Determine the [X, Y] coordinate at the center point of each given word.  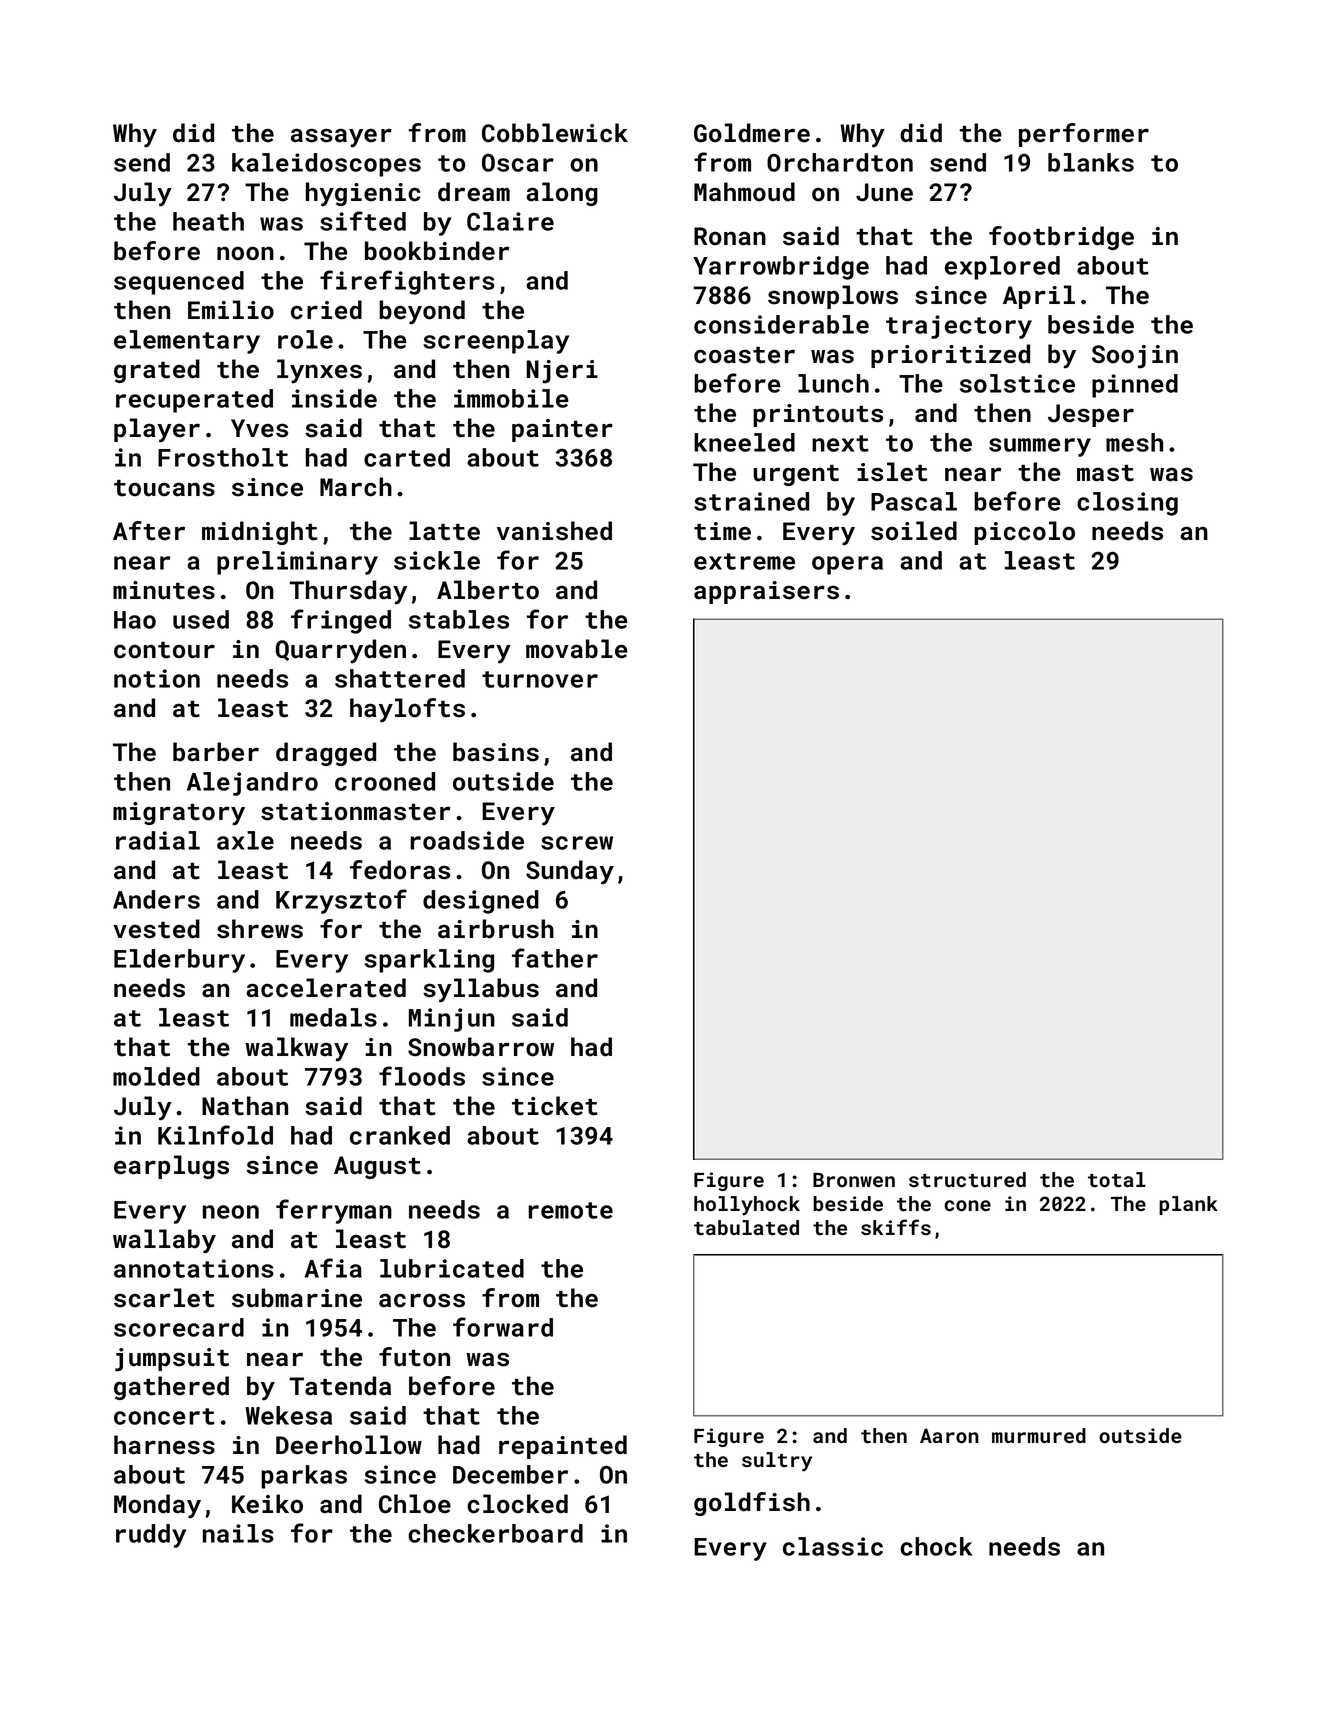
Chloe [415, 1504]
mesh [1134, 442]
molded [156, 1076]
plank [1188, 1205]
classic [833, 1546]
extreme [744, 561]
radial [158, 840]
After [149, 531]
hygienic [363, 194]
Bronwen [854, 1180]
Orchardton [840, 162]
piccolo [1024, 533]
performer [1084, 135]
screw [577, 843]
